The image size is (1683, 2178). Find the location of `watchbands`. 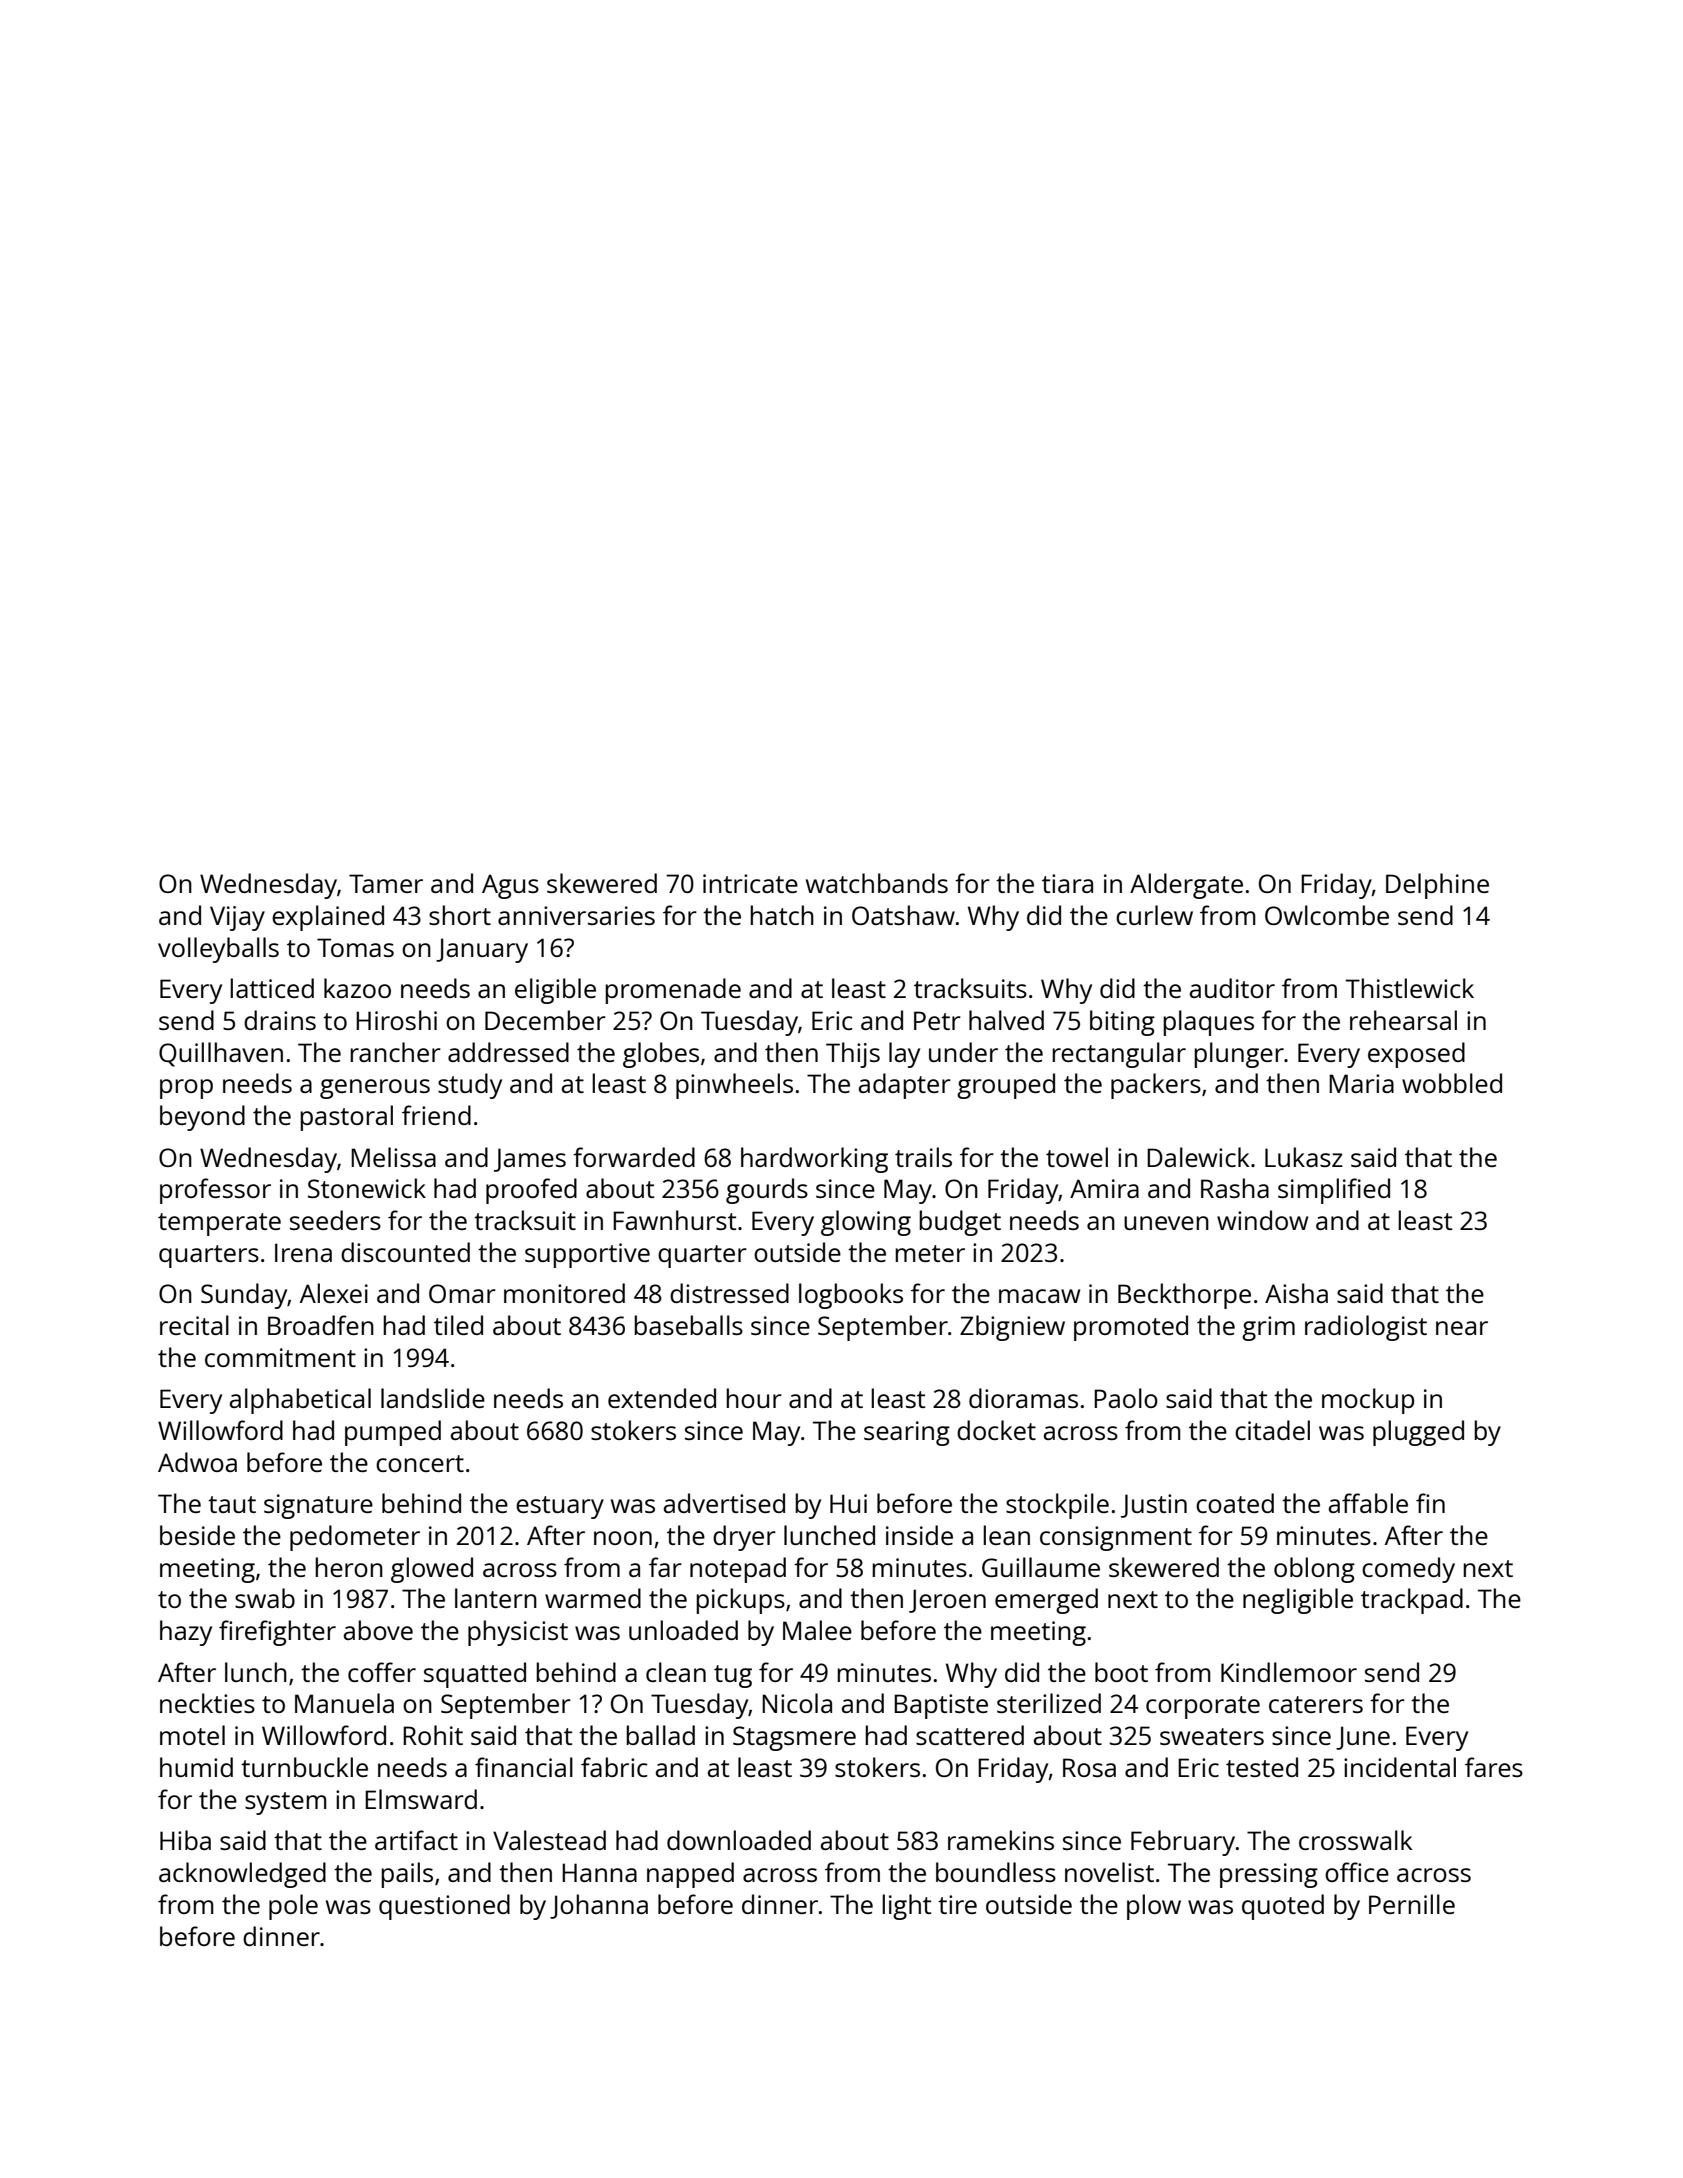

watchbands is located at coordinates (877, 883).
